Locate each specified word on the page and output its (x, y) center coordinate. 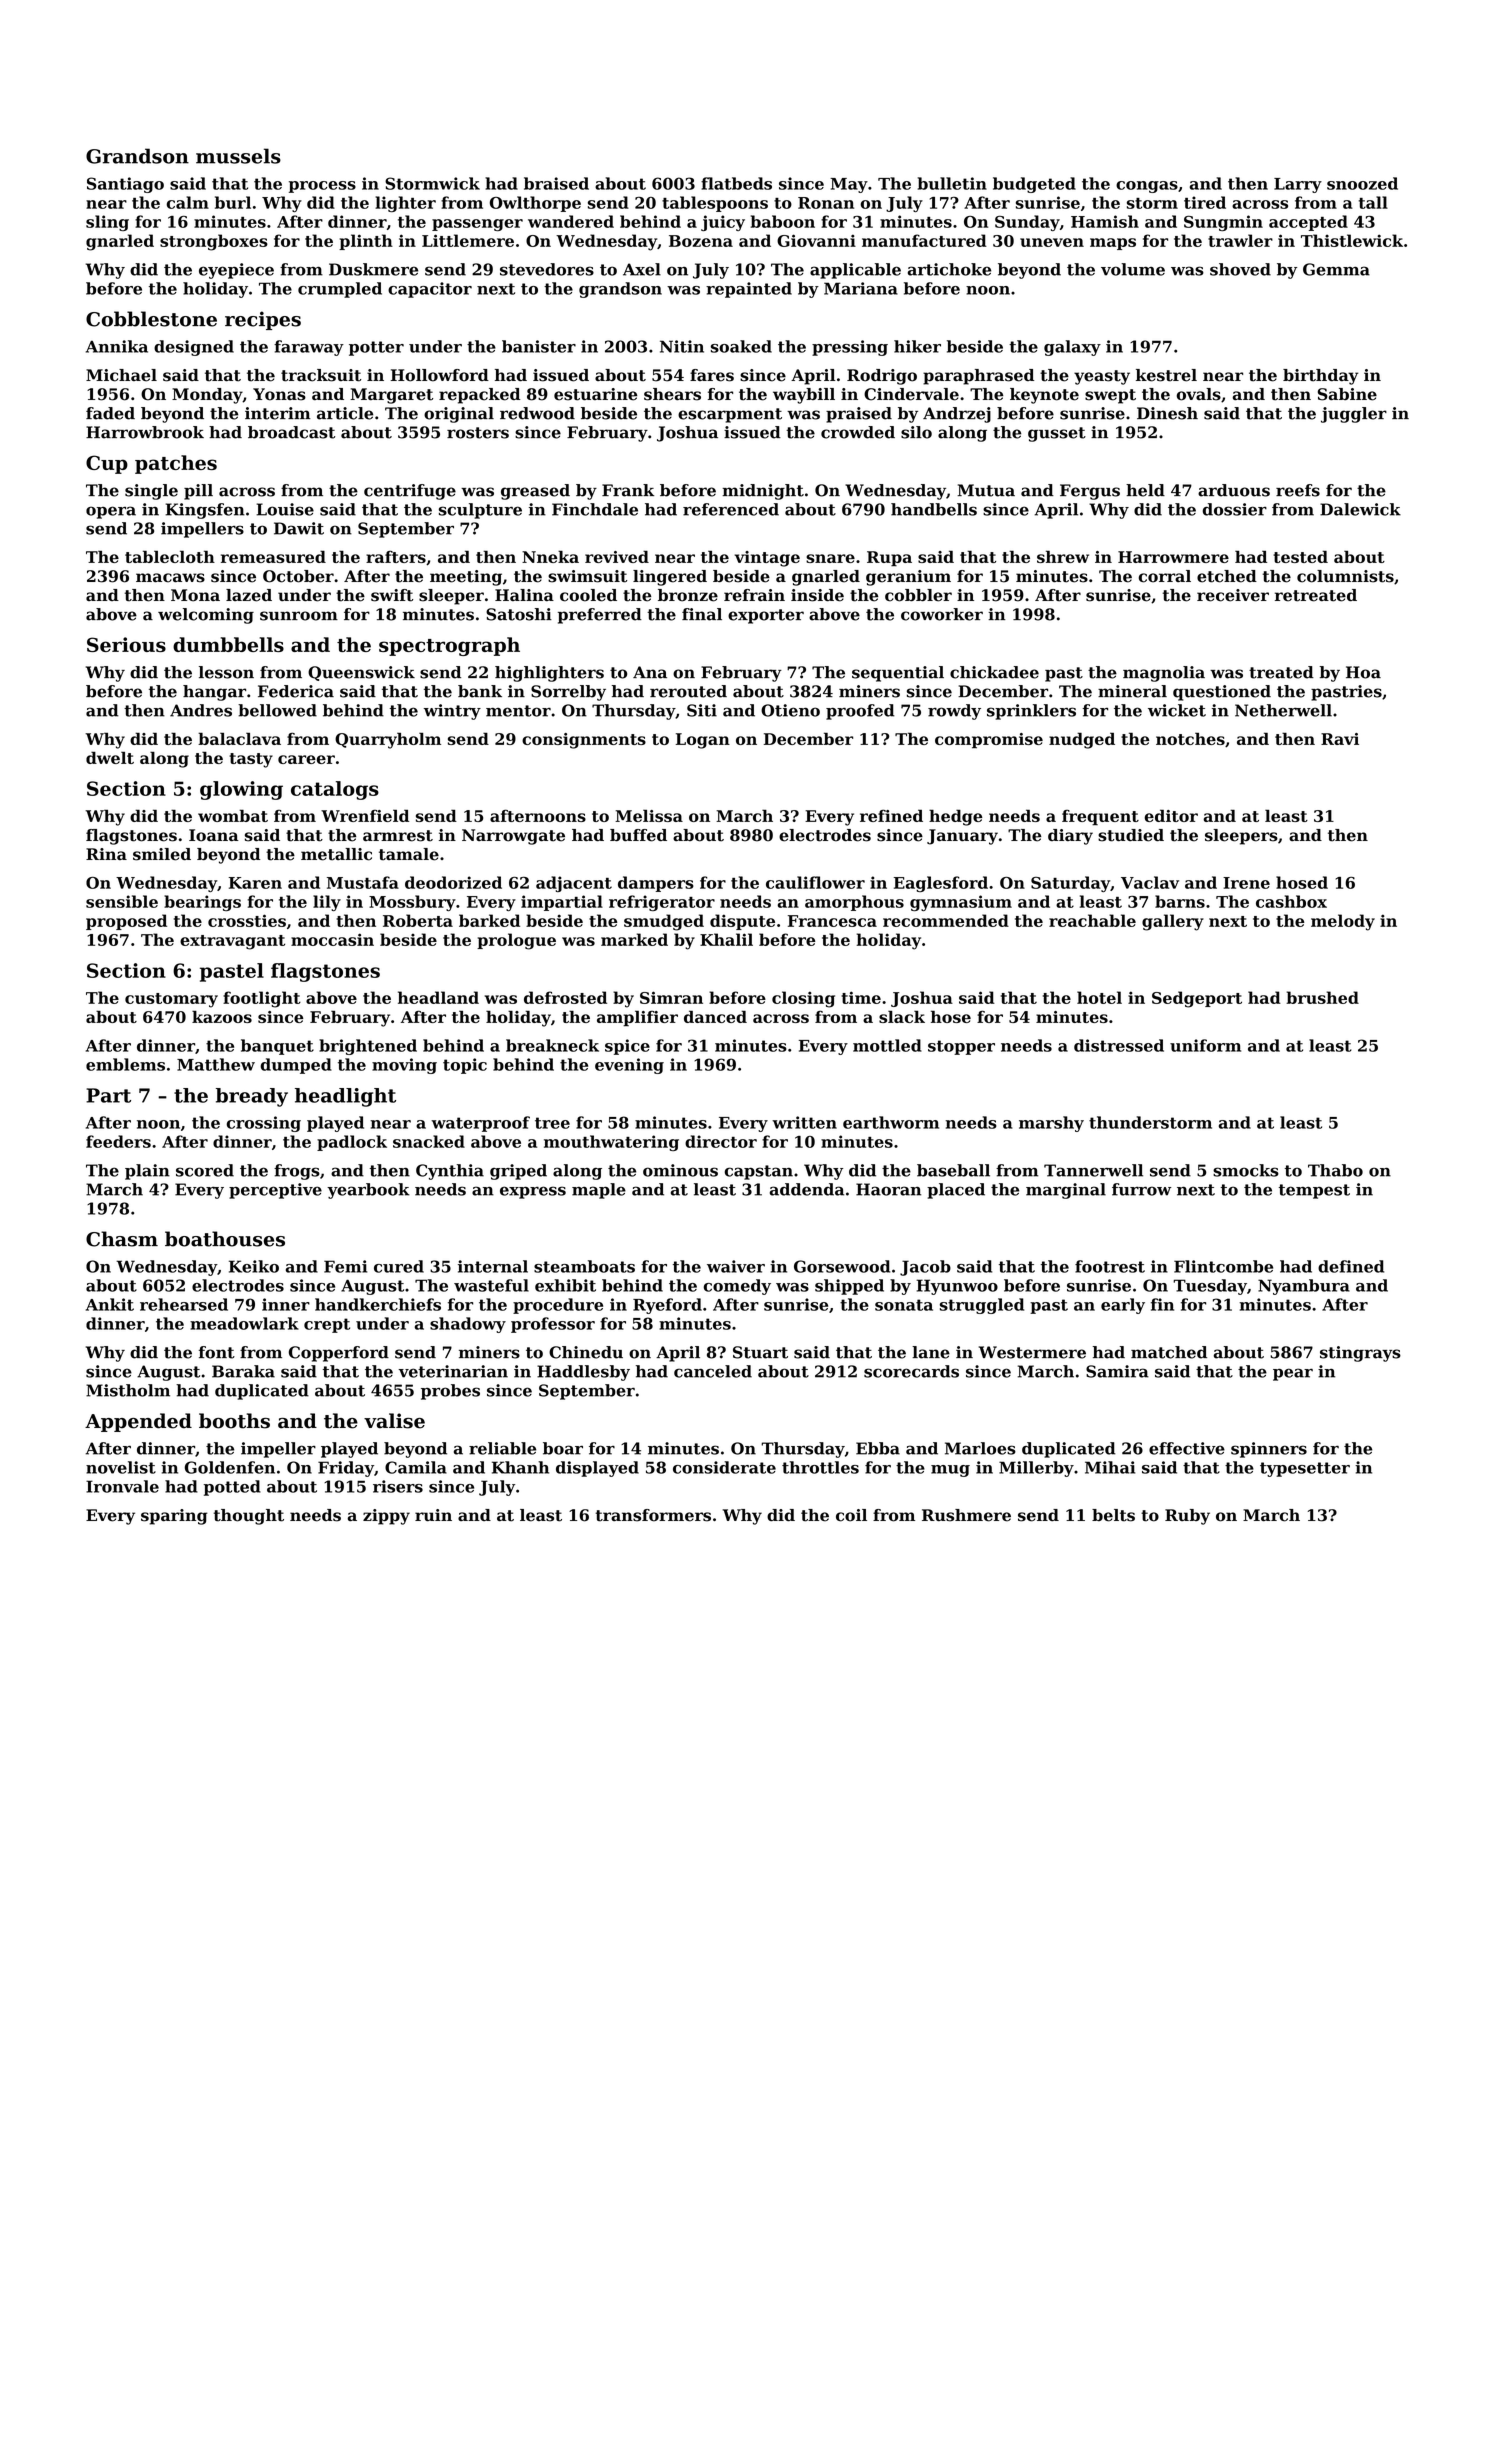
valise (394, 1421)
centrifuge (410, 492)
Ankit (110, 1304)
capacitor (430, 290)
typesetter (1305, 1469)
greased (535, 492)
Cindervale (911, 394)
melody (1343, 922)
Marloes (980, 1448)
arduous (1234, 490)
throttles (820, 1467)
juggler (1354, 415)
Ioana (214, 835)
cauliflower (815, 882)
